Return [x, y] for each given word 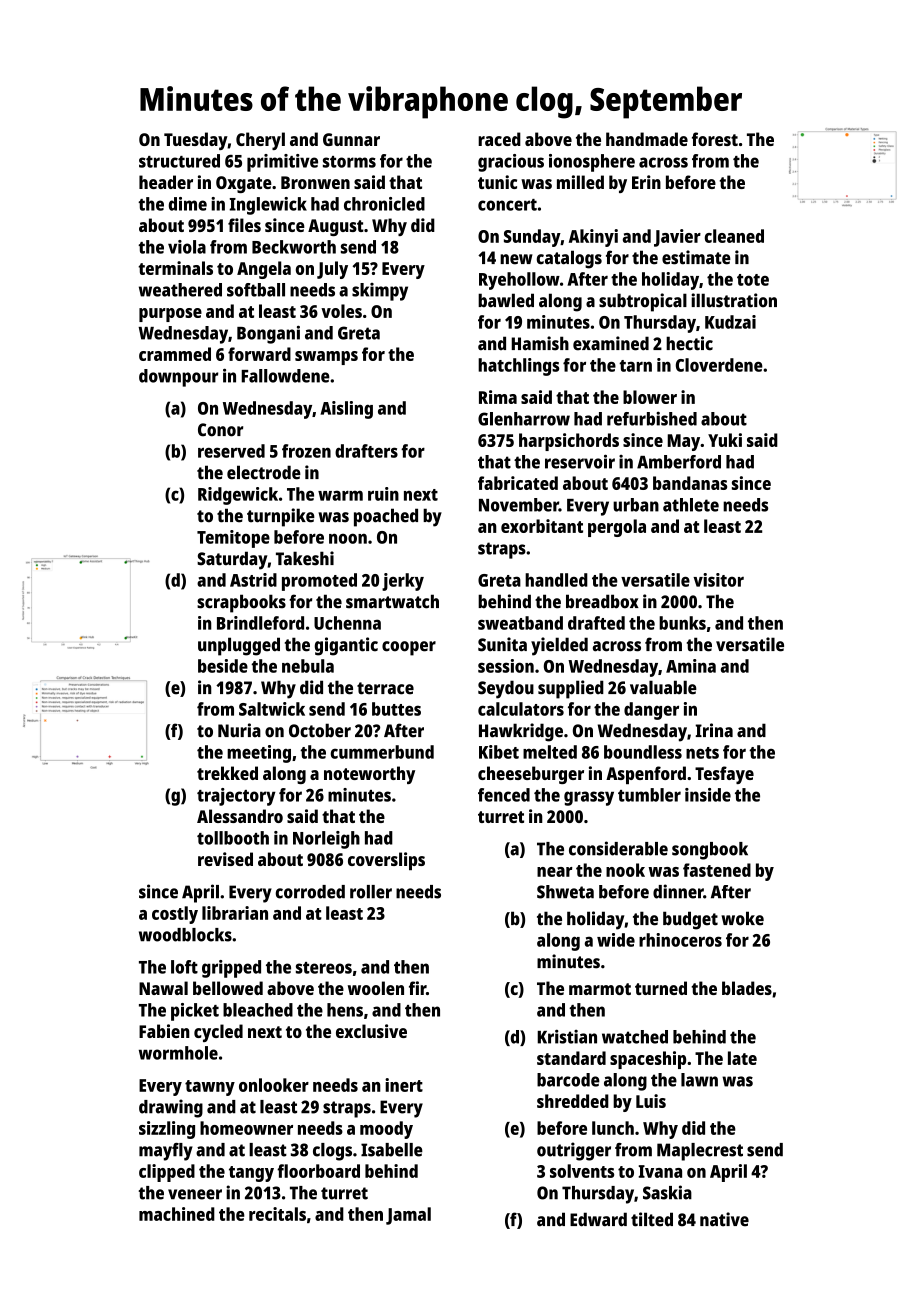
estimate [696, 257]
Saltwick [272, 709]
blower [650, 397]
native [724, 1219]
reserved [231, 451]
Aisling [346, 410]
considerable [618, 848]
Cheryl [260, 141]
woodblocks [185, 935]
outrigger [574, 1151]
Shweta [565, 892]
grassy [589, 798]
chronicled [384, 204]
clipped [167, 1173]
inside [708, 795]
